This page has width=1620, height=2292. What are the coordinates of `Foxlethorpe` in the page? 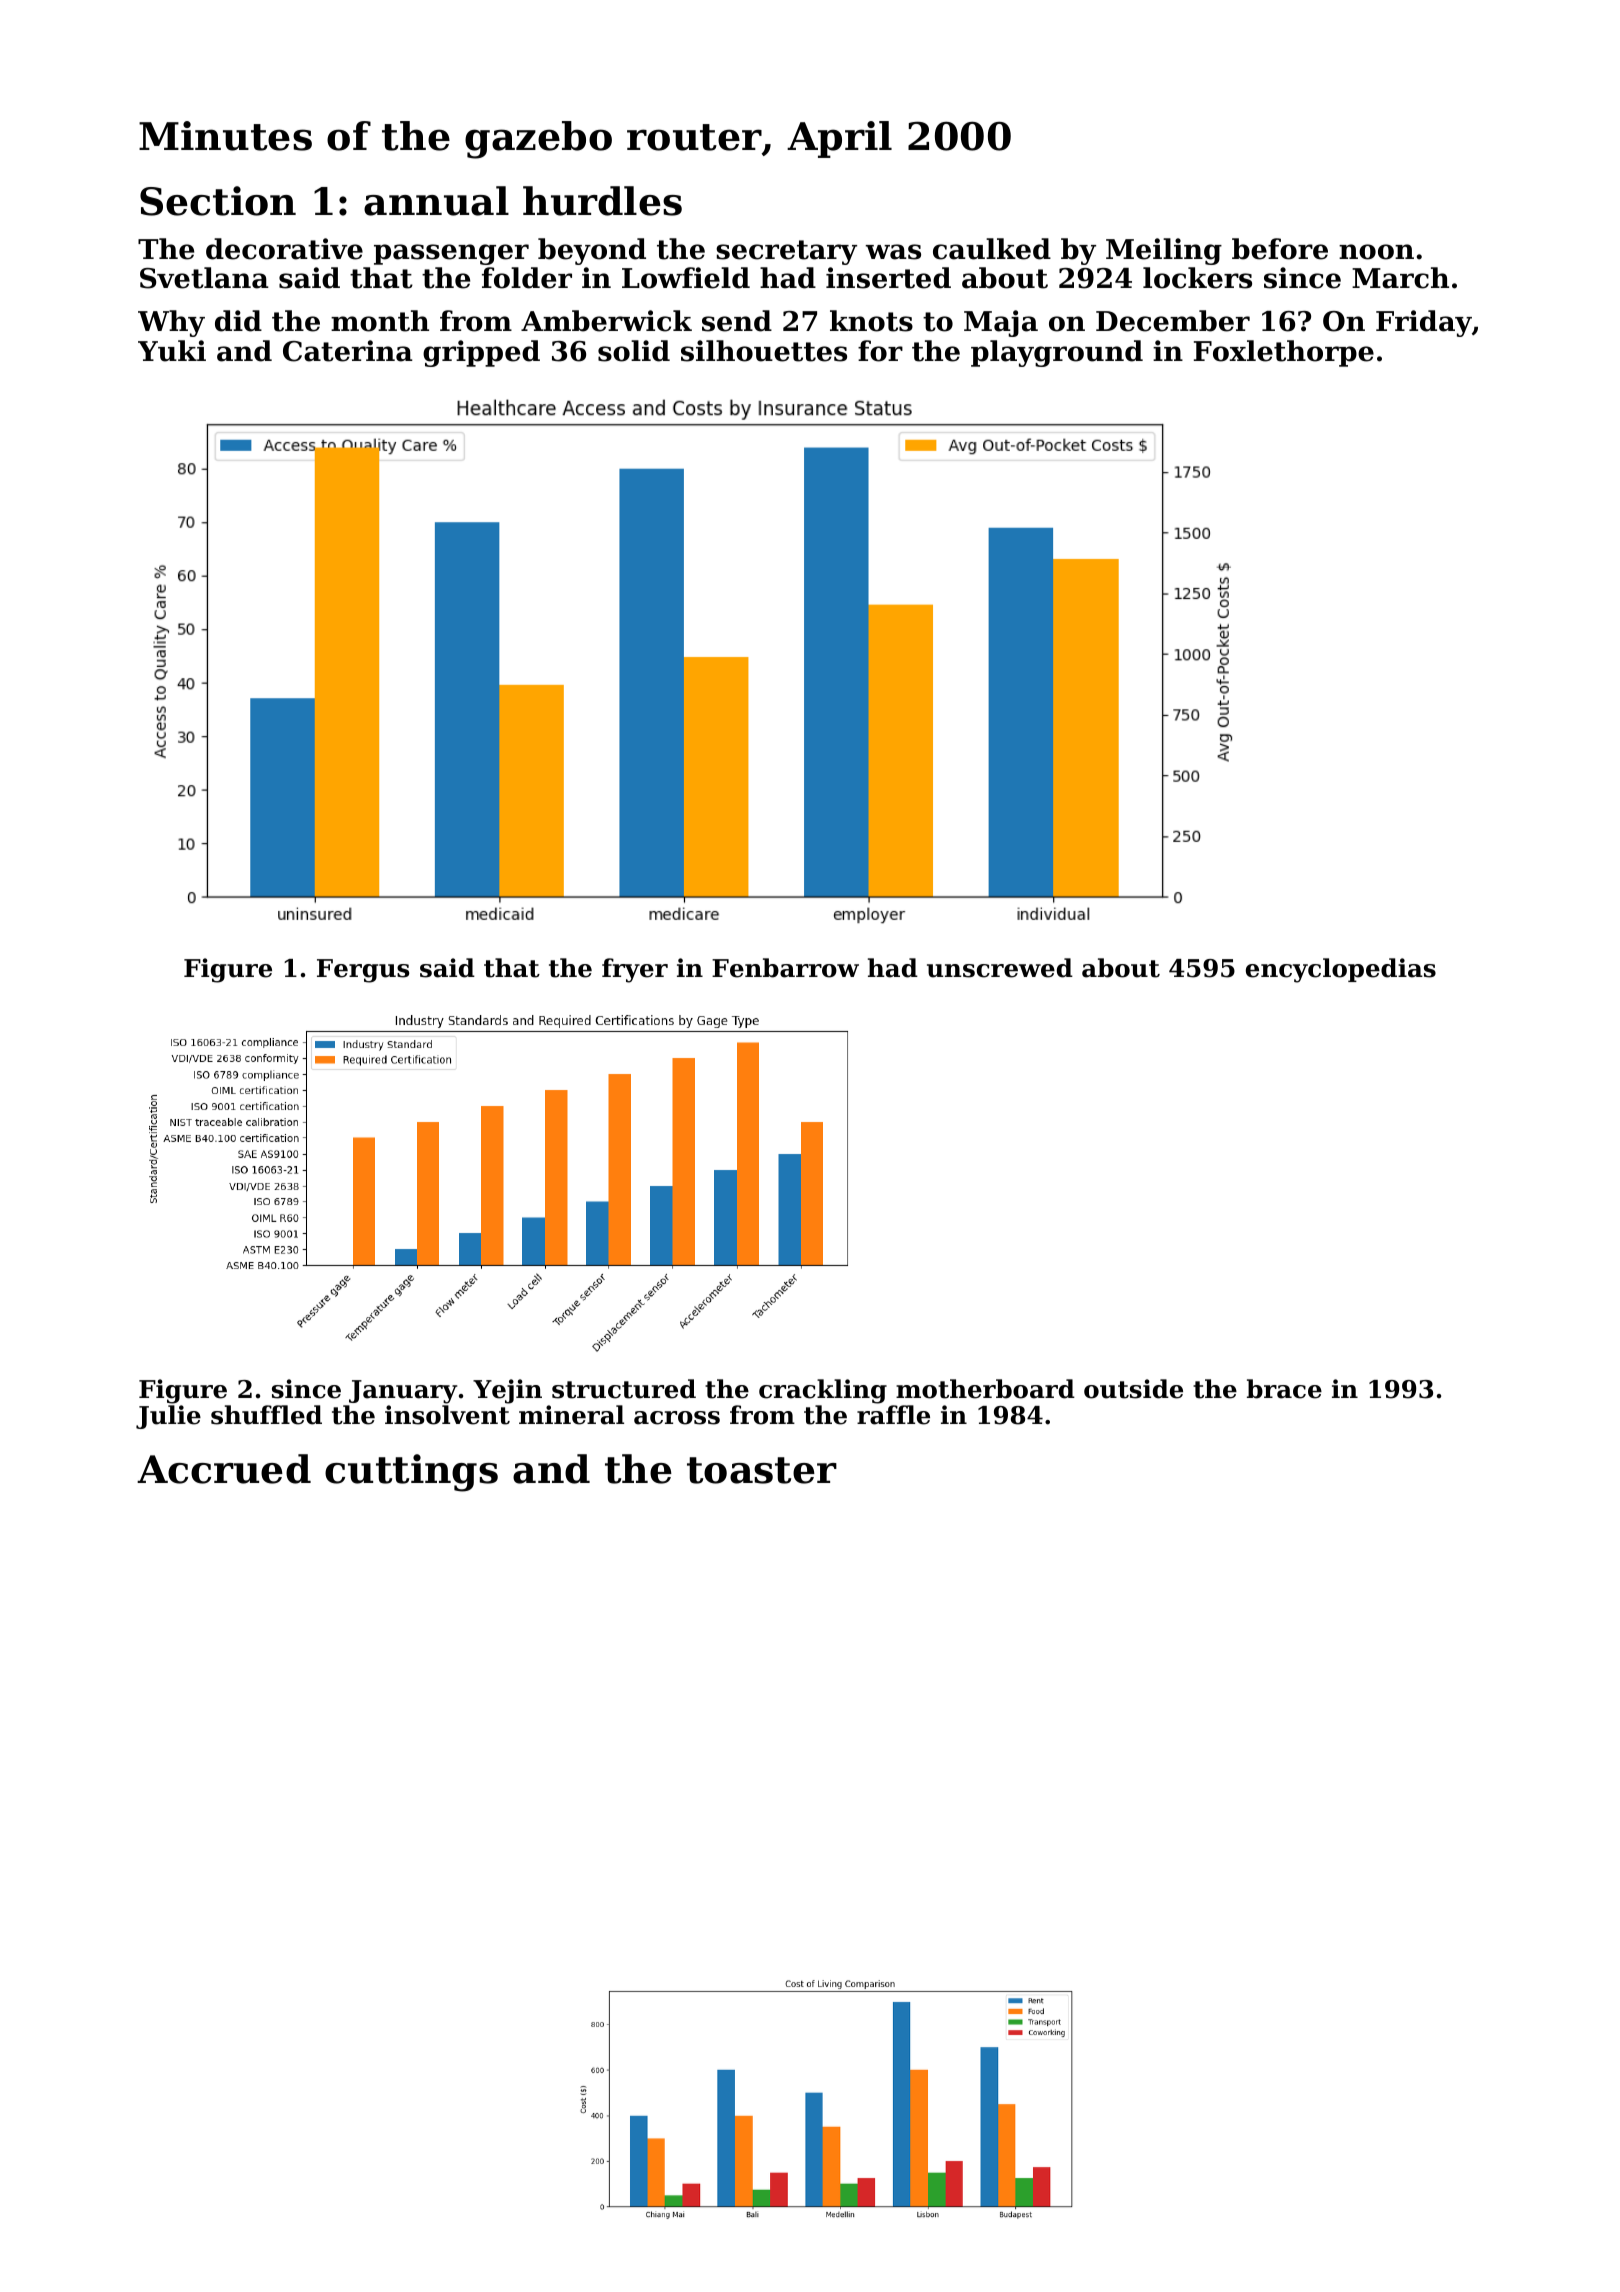 It's located at (1284, 353).
